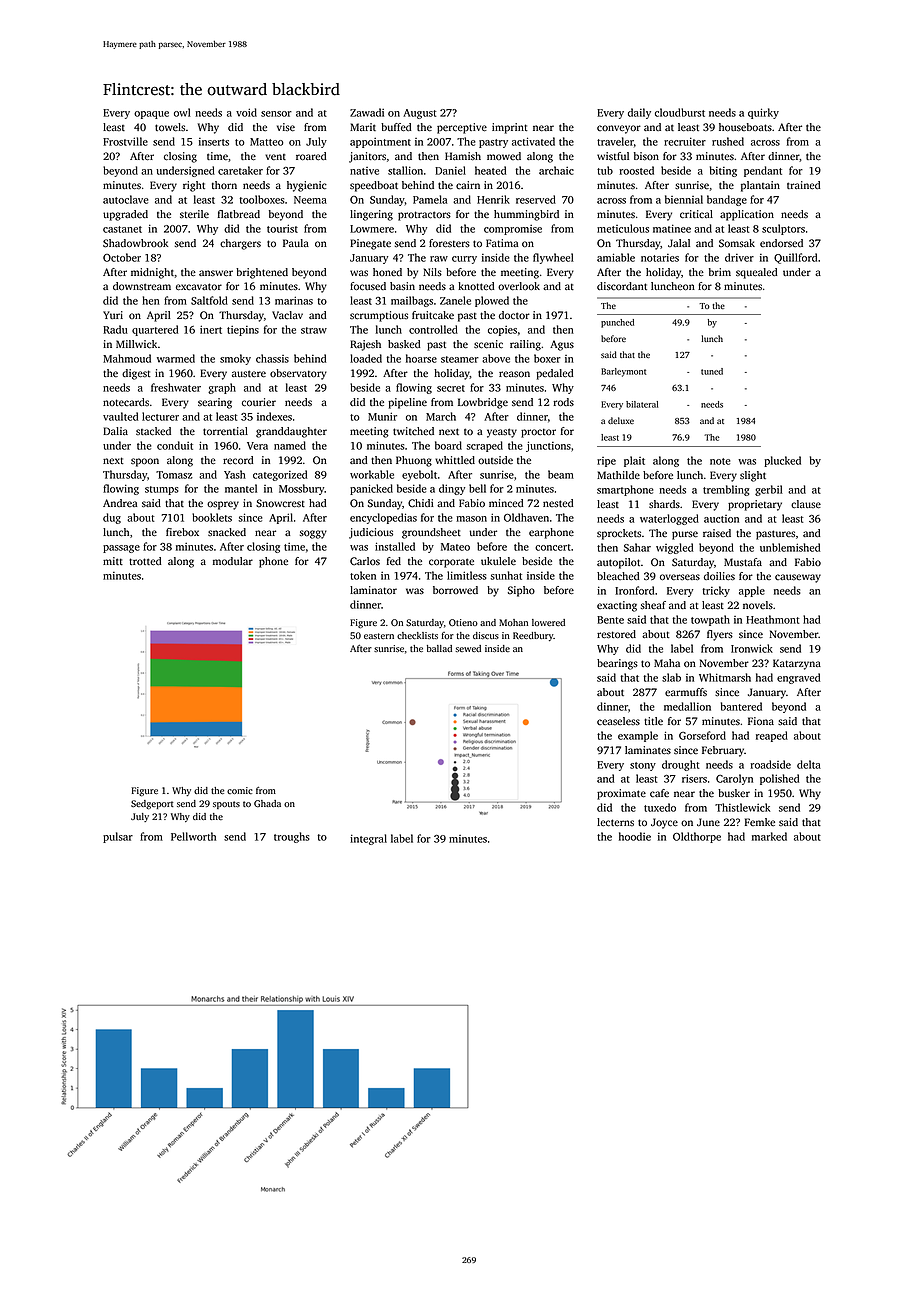 This image has height=1308, width=924. What do you see at coordinates (763, 113) in the image?
I see `quirky` at bounding box center [763, 113].
